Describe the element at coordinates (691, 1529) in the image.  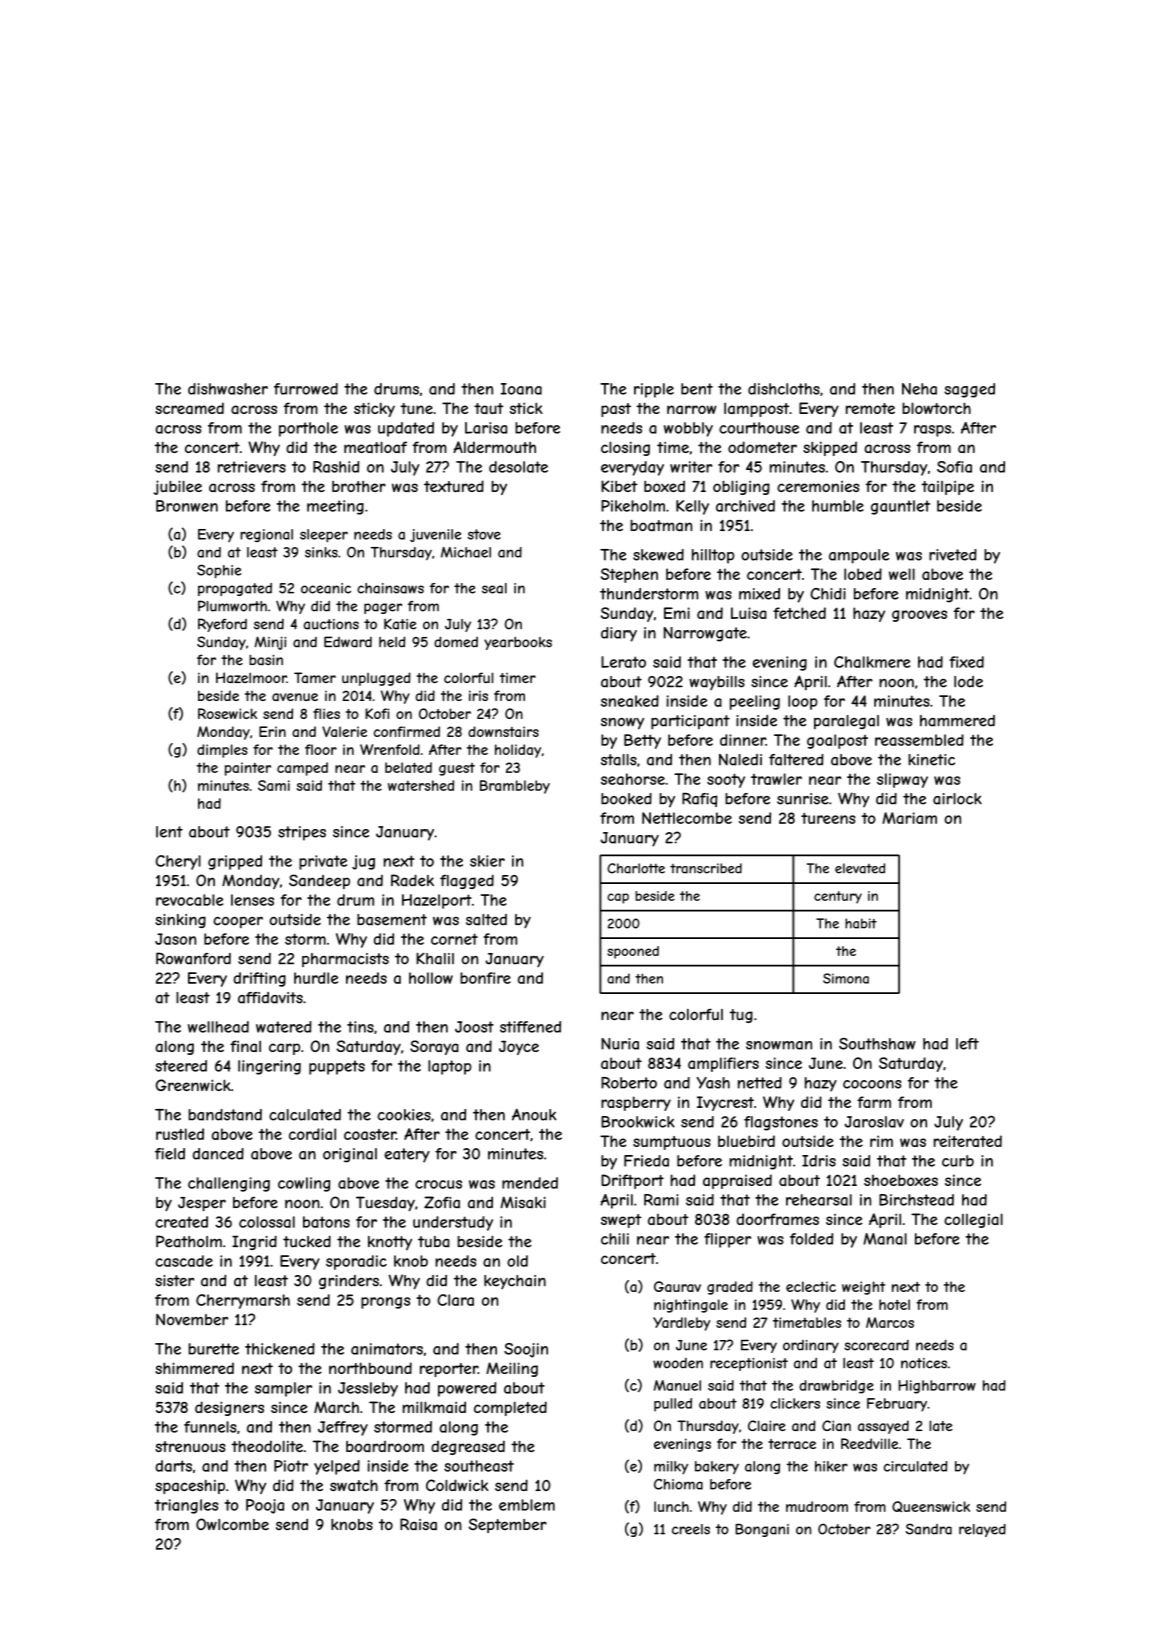
I see `creels` at that location.
